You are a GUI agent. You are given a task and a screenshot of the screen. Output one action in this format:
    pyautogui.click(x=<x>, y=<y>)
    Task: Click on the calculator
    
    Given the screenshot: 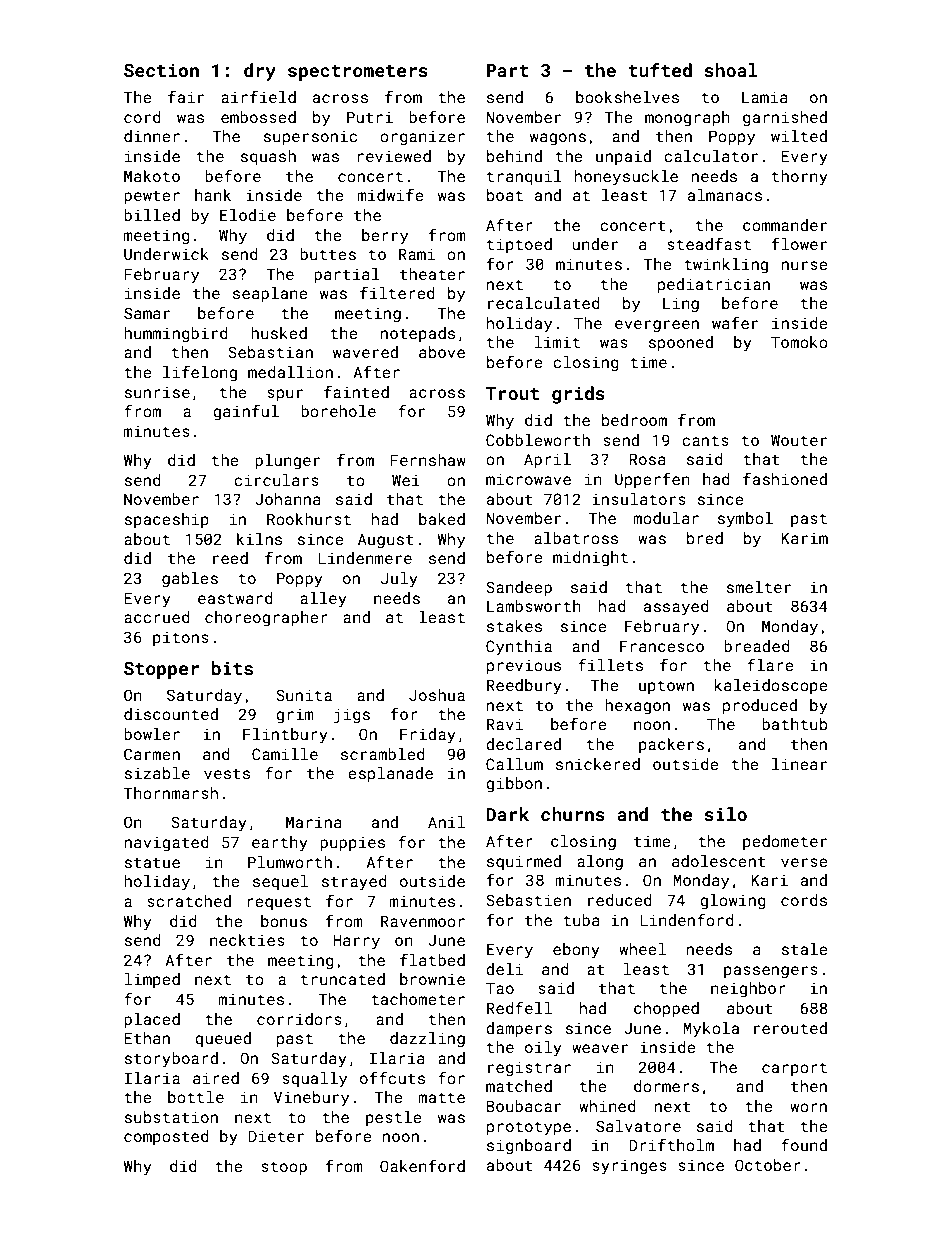 What is the action you would take?
    pyautogui.click(x=711, y=156)
